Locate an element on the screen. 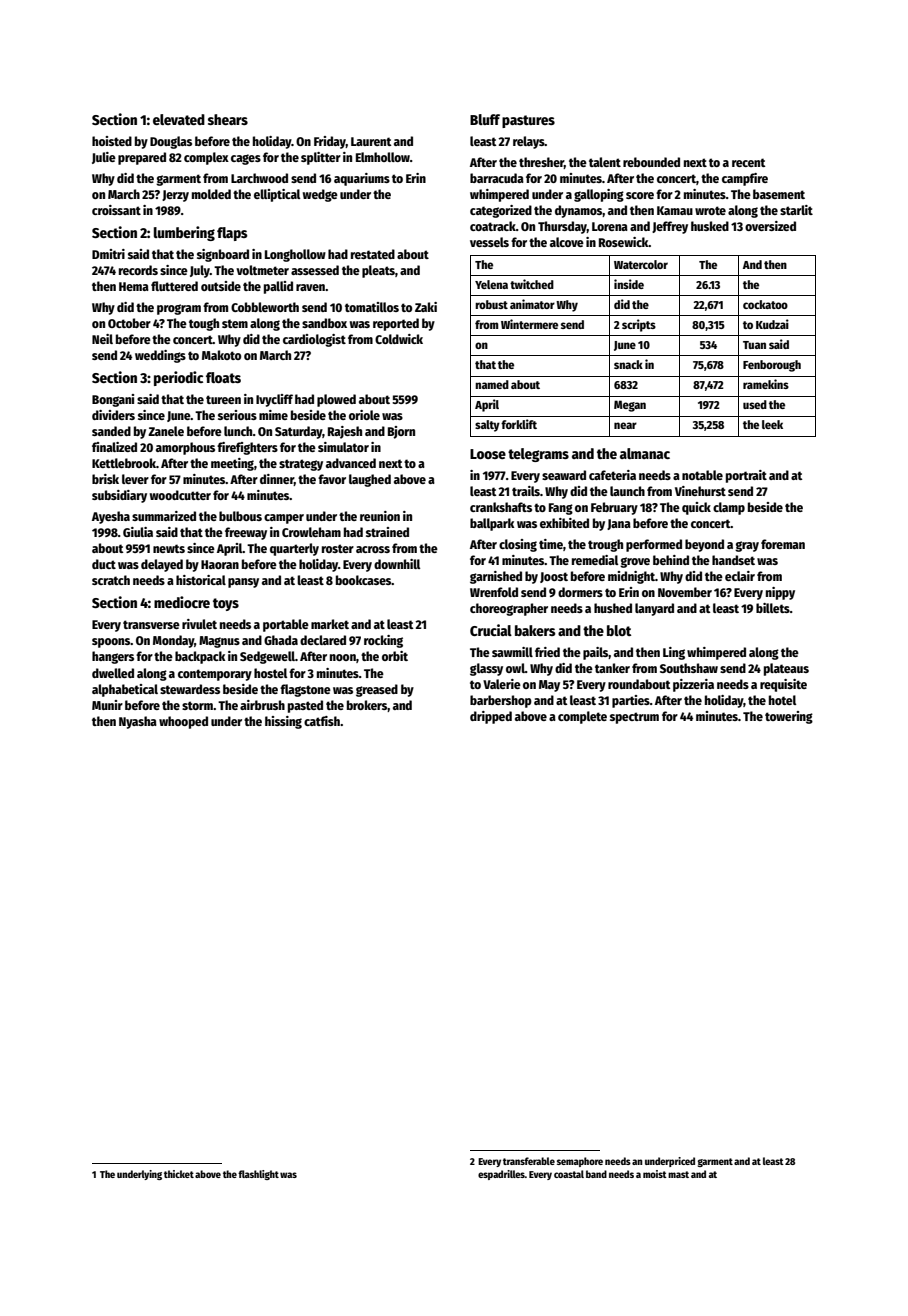 The image size is (908, 1316). coastal is located at coordinates (569, 1174).
